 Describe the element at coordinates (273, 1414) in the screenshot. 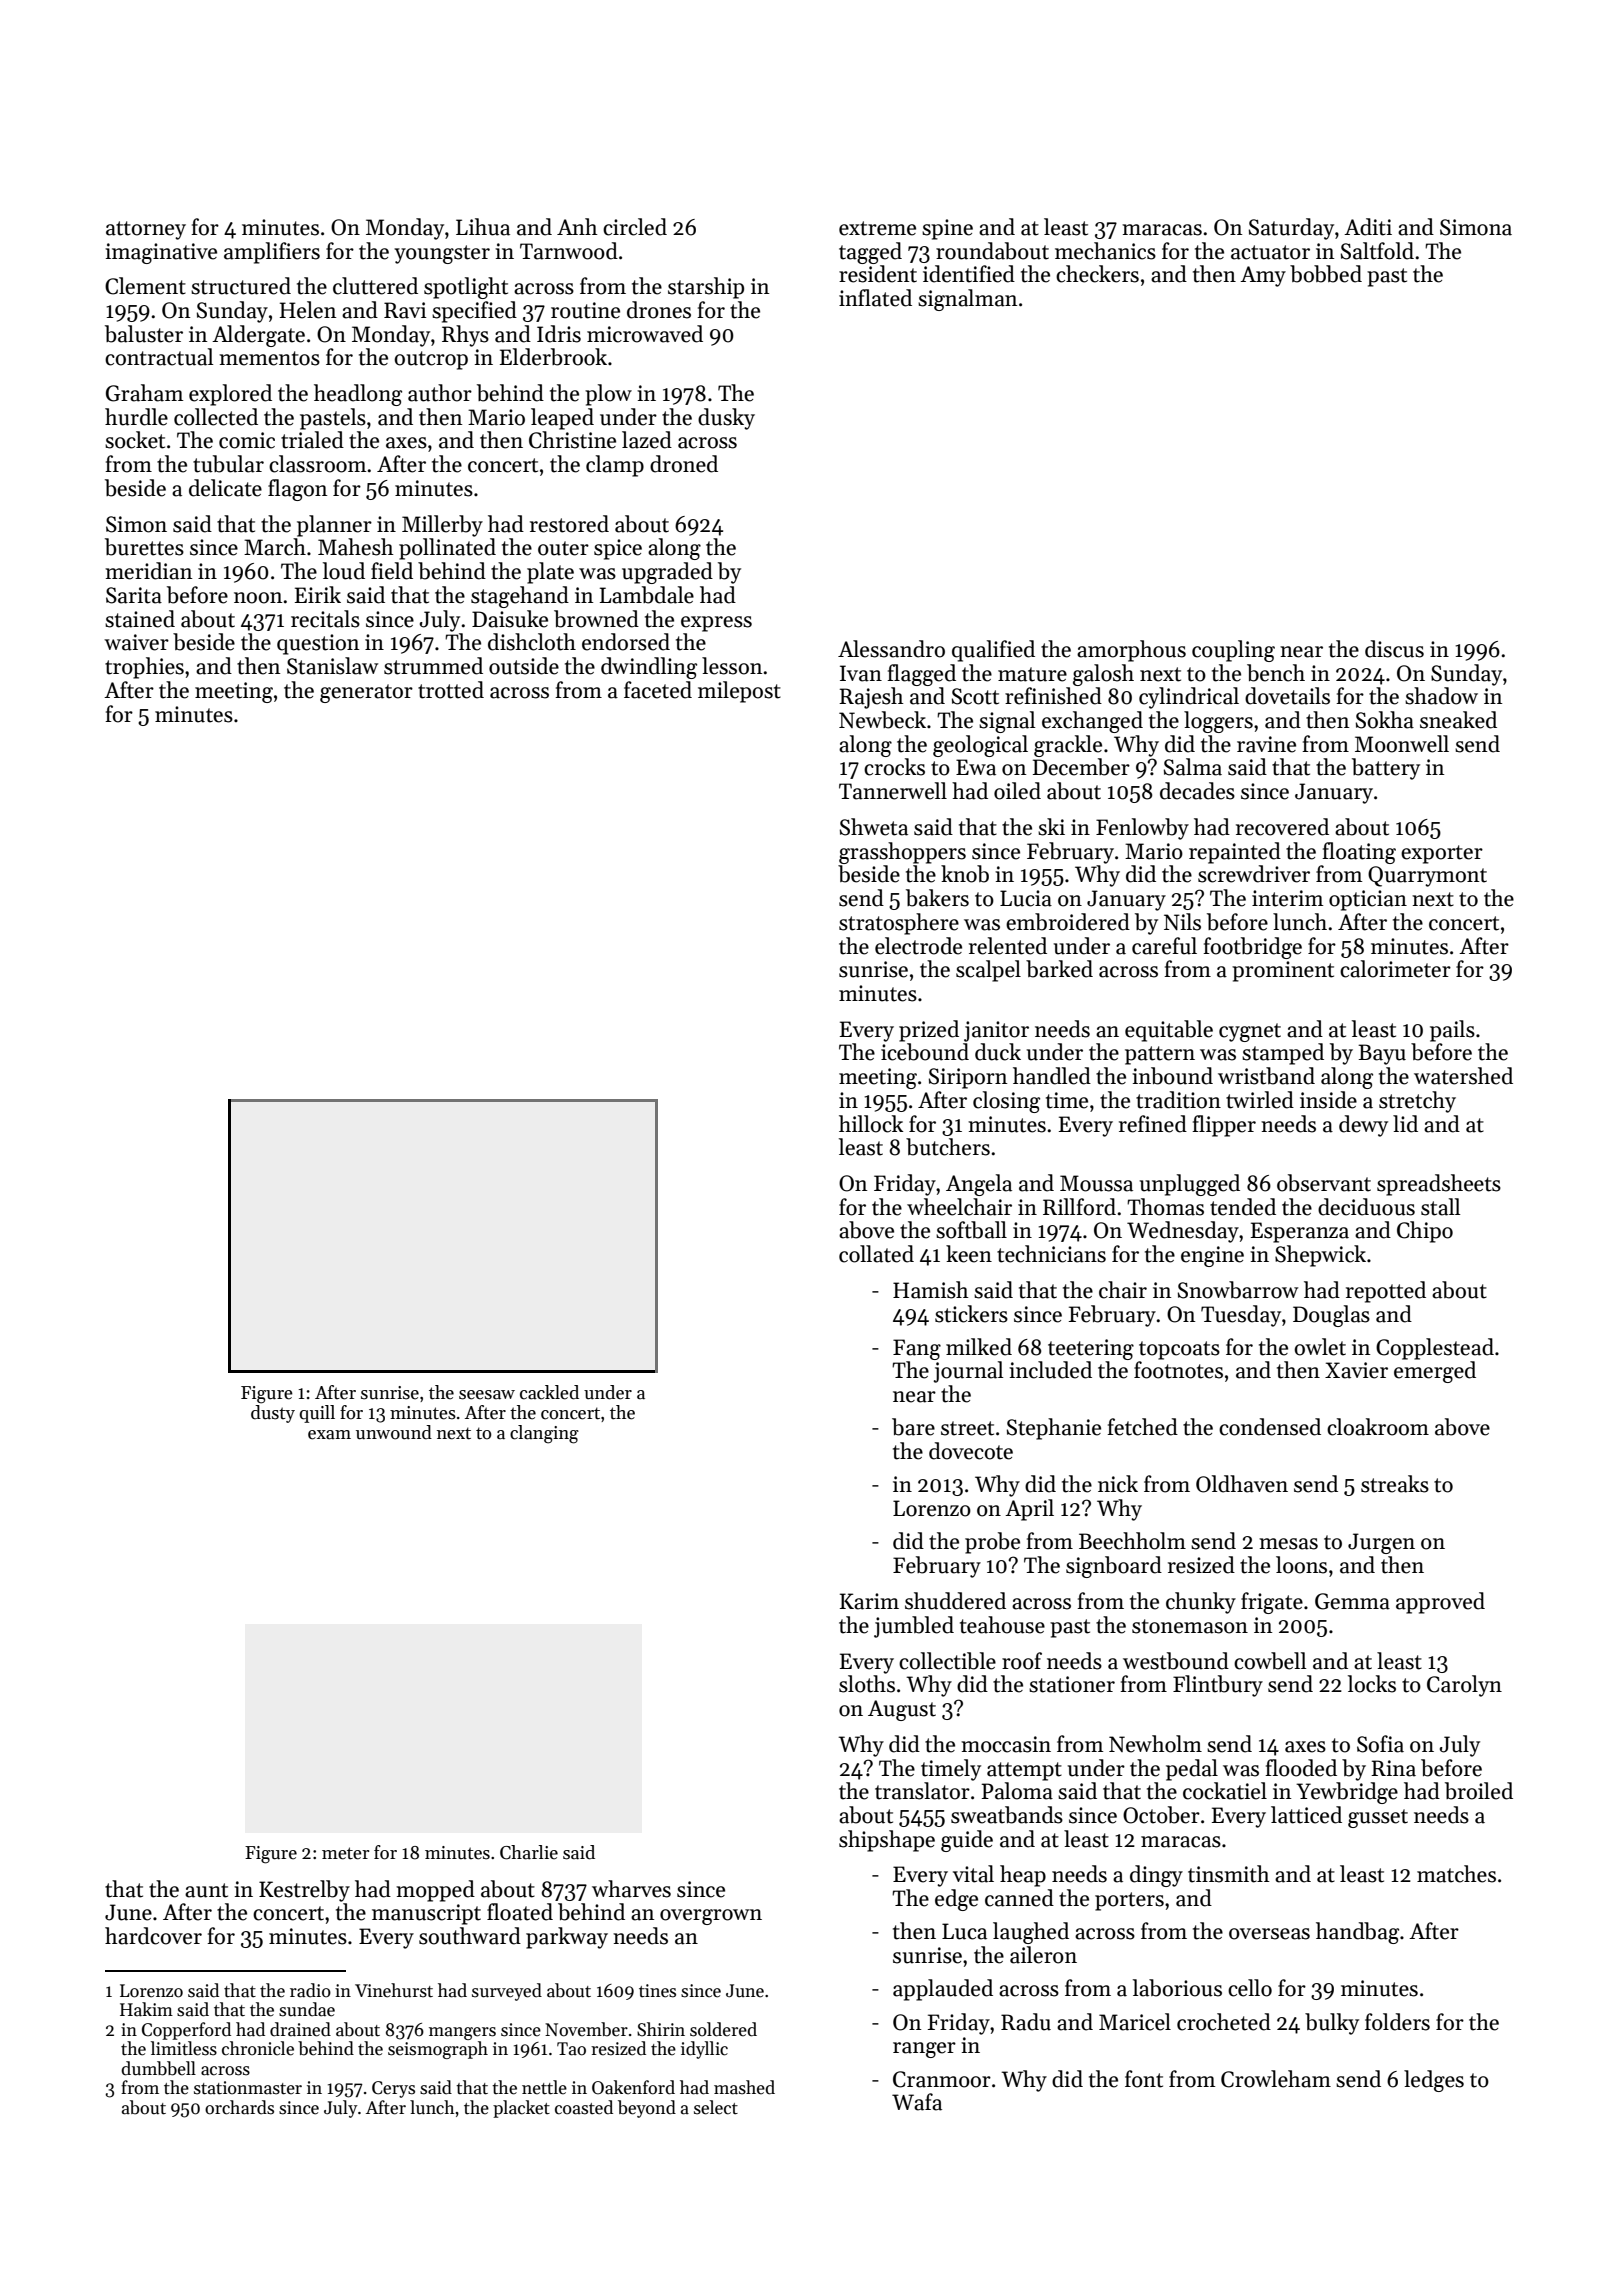

I see `dusty` at that location.
